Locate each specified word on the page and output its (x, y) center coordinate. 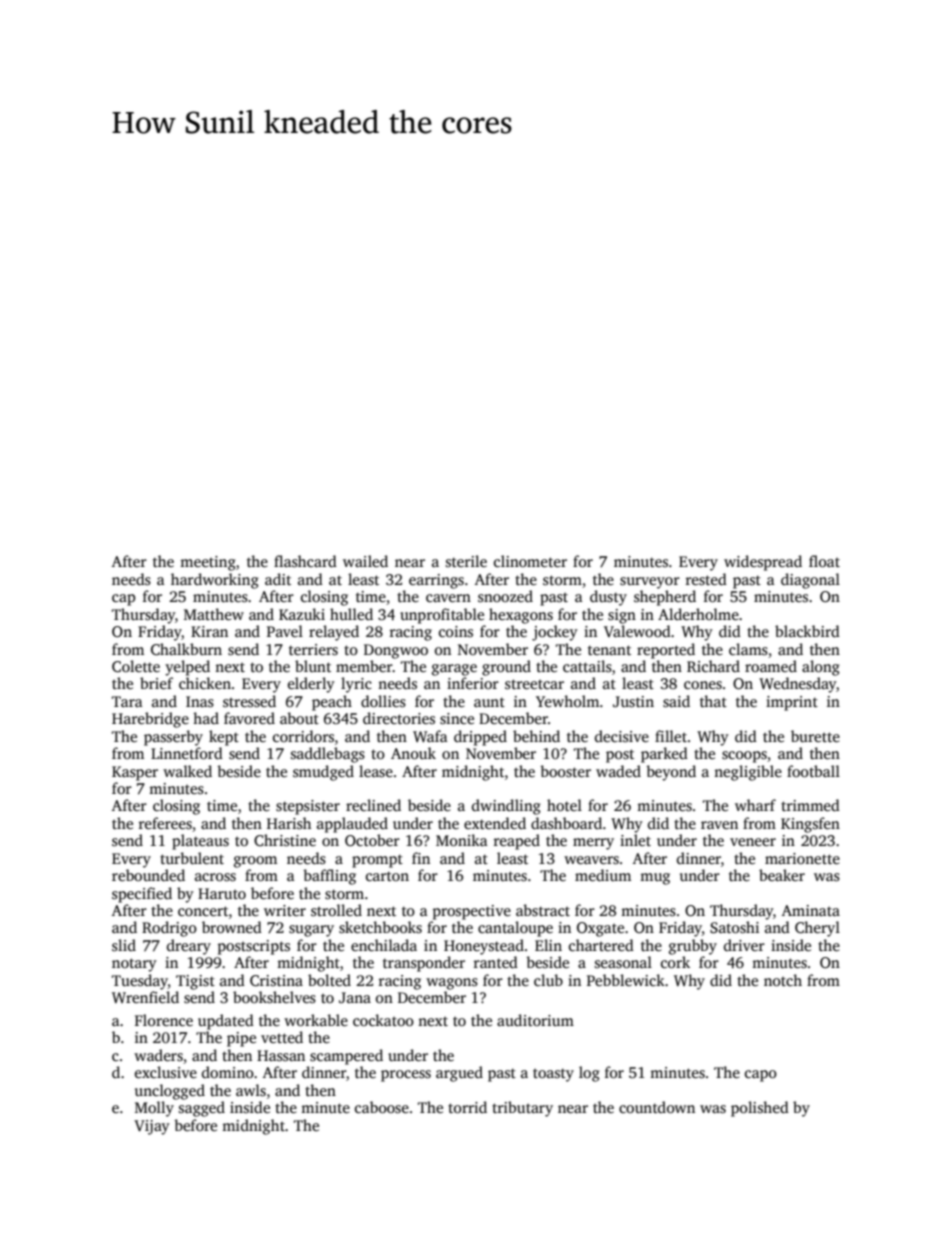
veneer (753, 842)
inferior (473, 683)
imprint (792, 703)
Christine (285, 840)
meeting (208, 563)
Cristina (276, 981)
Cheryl (817, 929)
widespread (763, 563)
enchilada (384, 945)
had (206, 718)
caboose (382, 1107)
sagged (202, 1109)
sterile (466, 561)
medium (603, 875)
